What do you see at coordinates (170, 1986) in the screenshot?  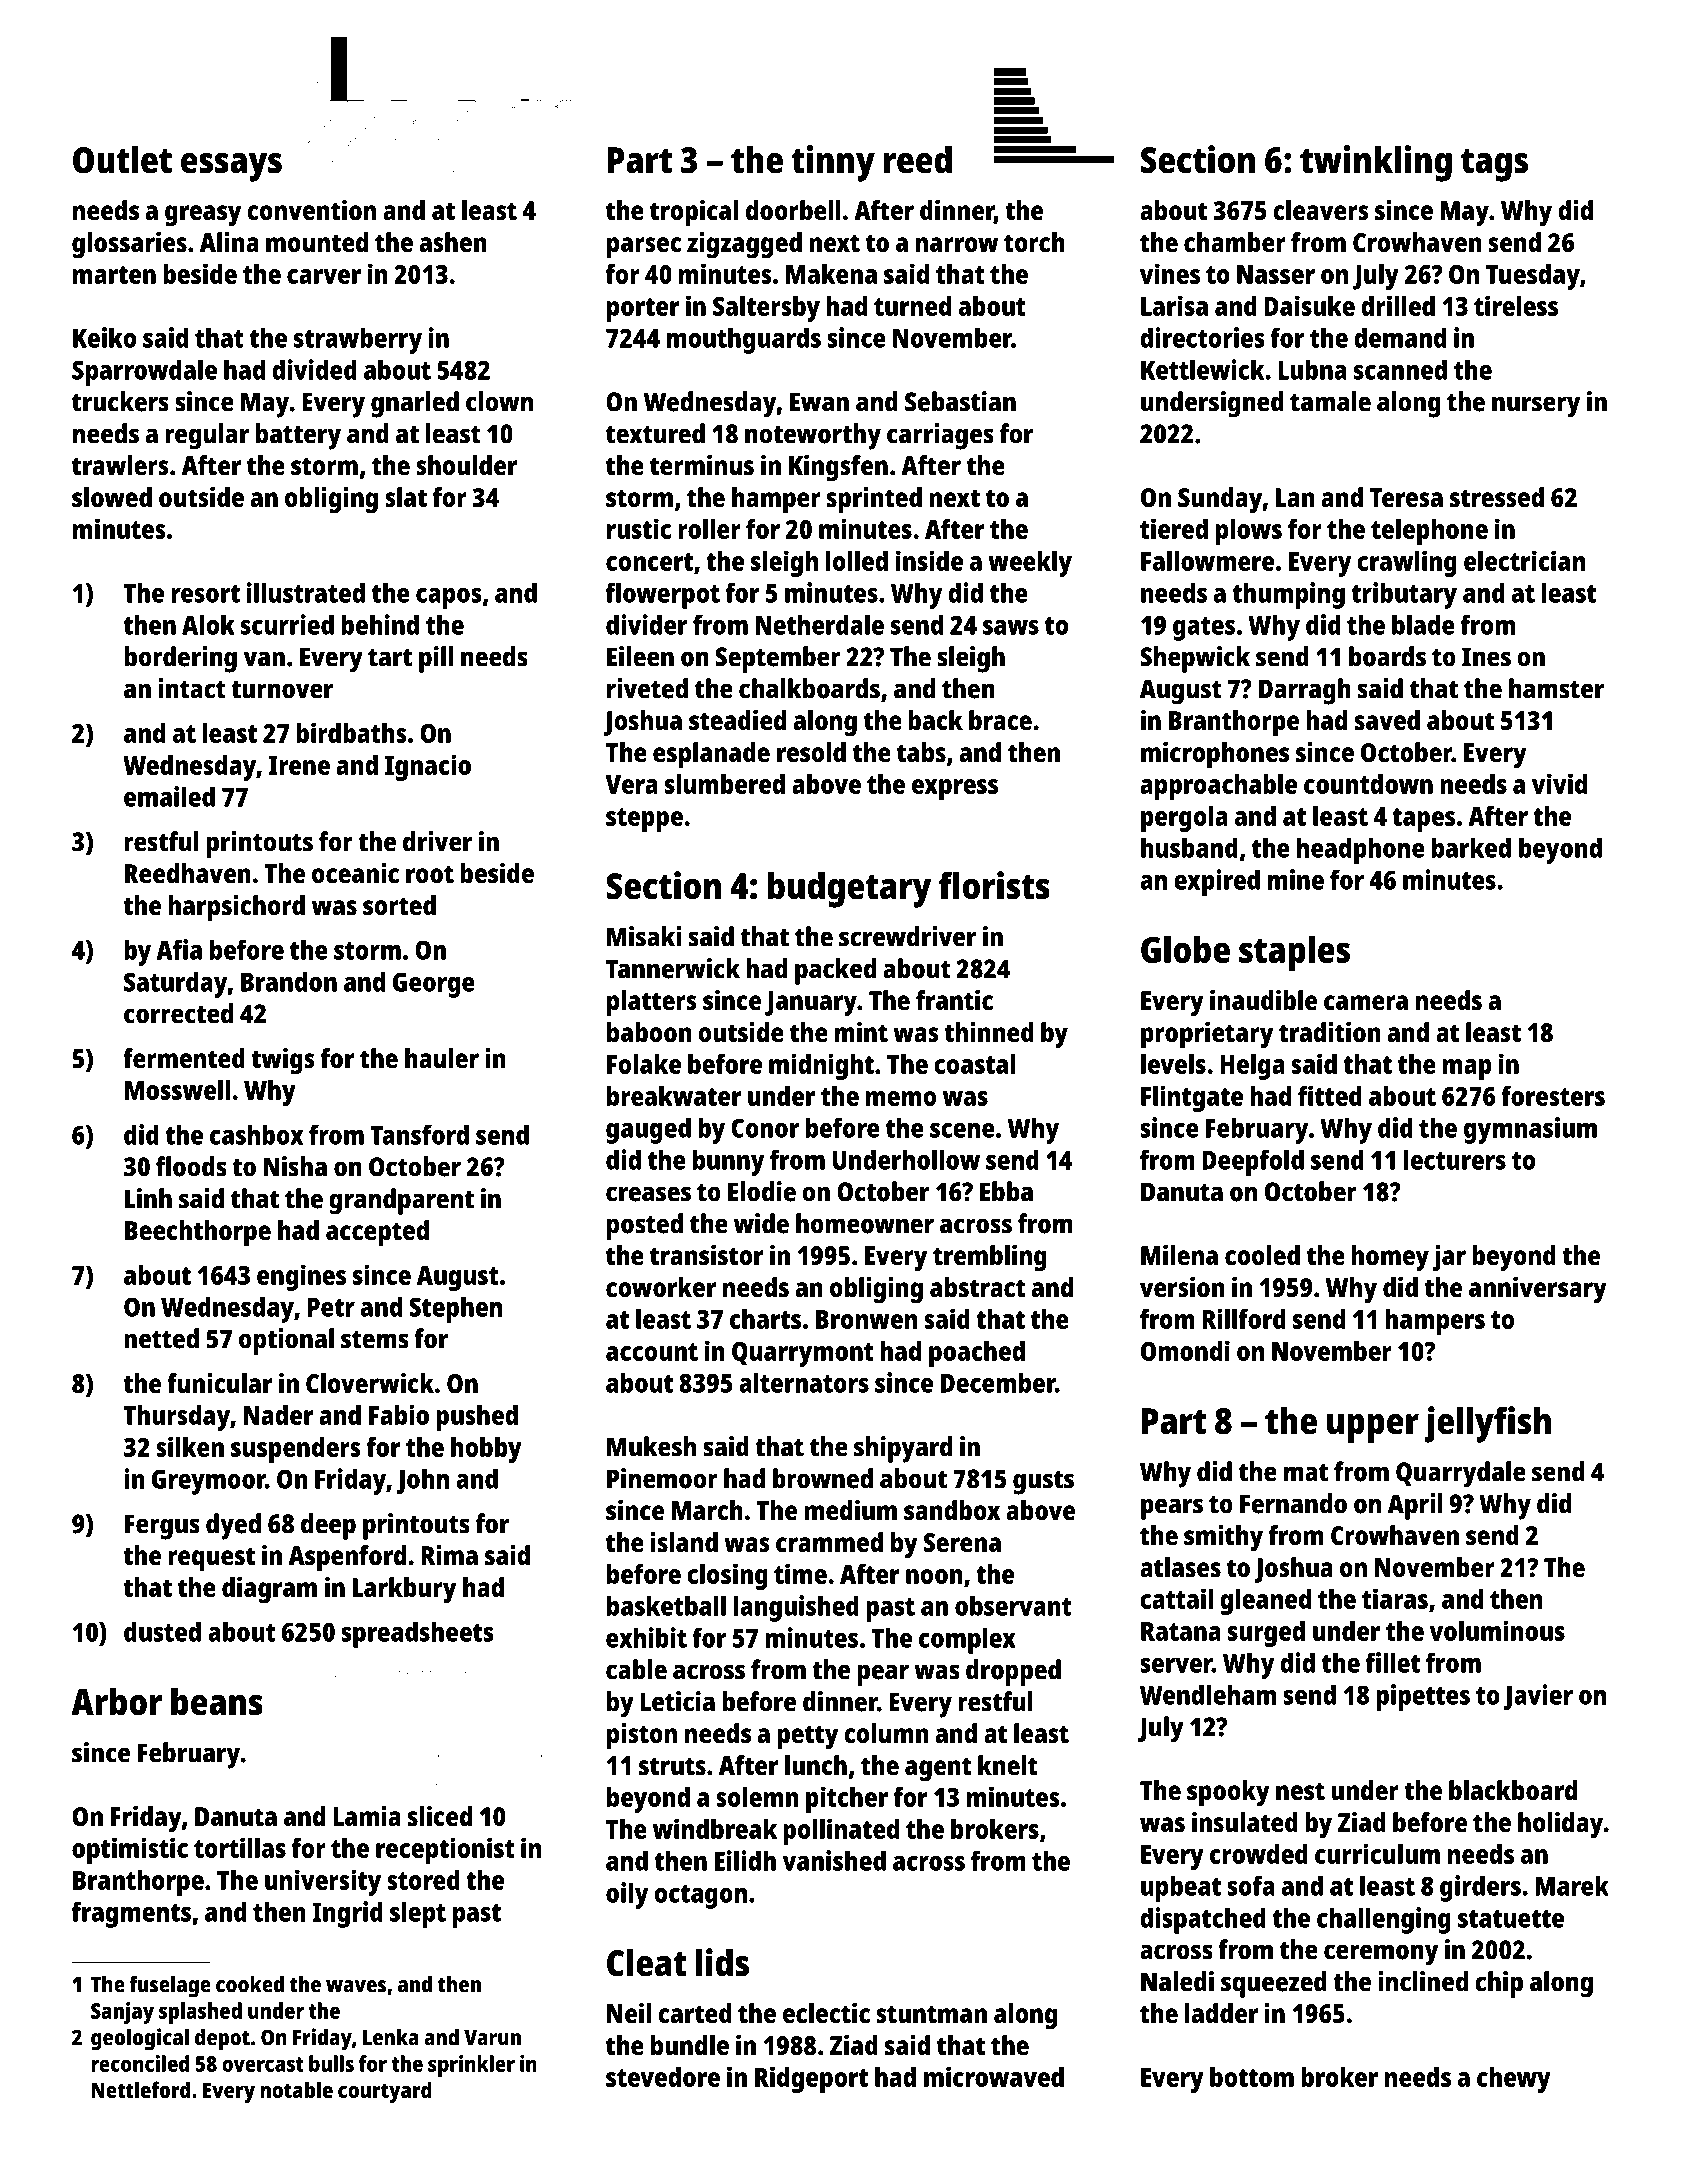 I see `fuselage` at bounding box center [170, 1986].
